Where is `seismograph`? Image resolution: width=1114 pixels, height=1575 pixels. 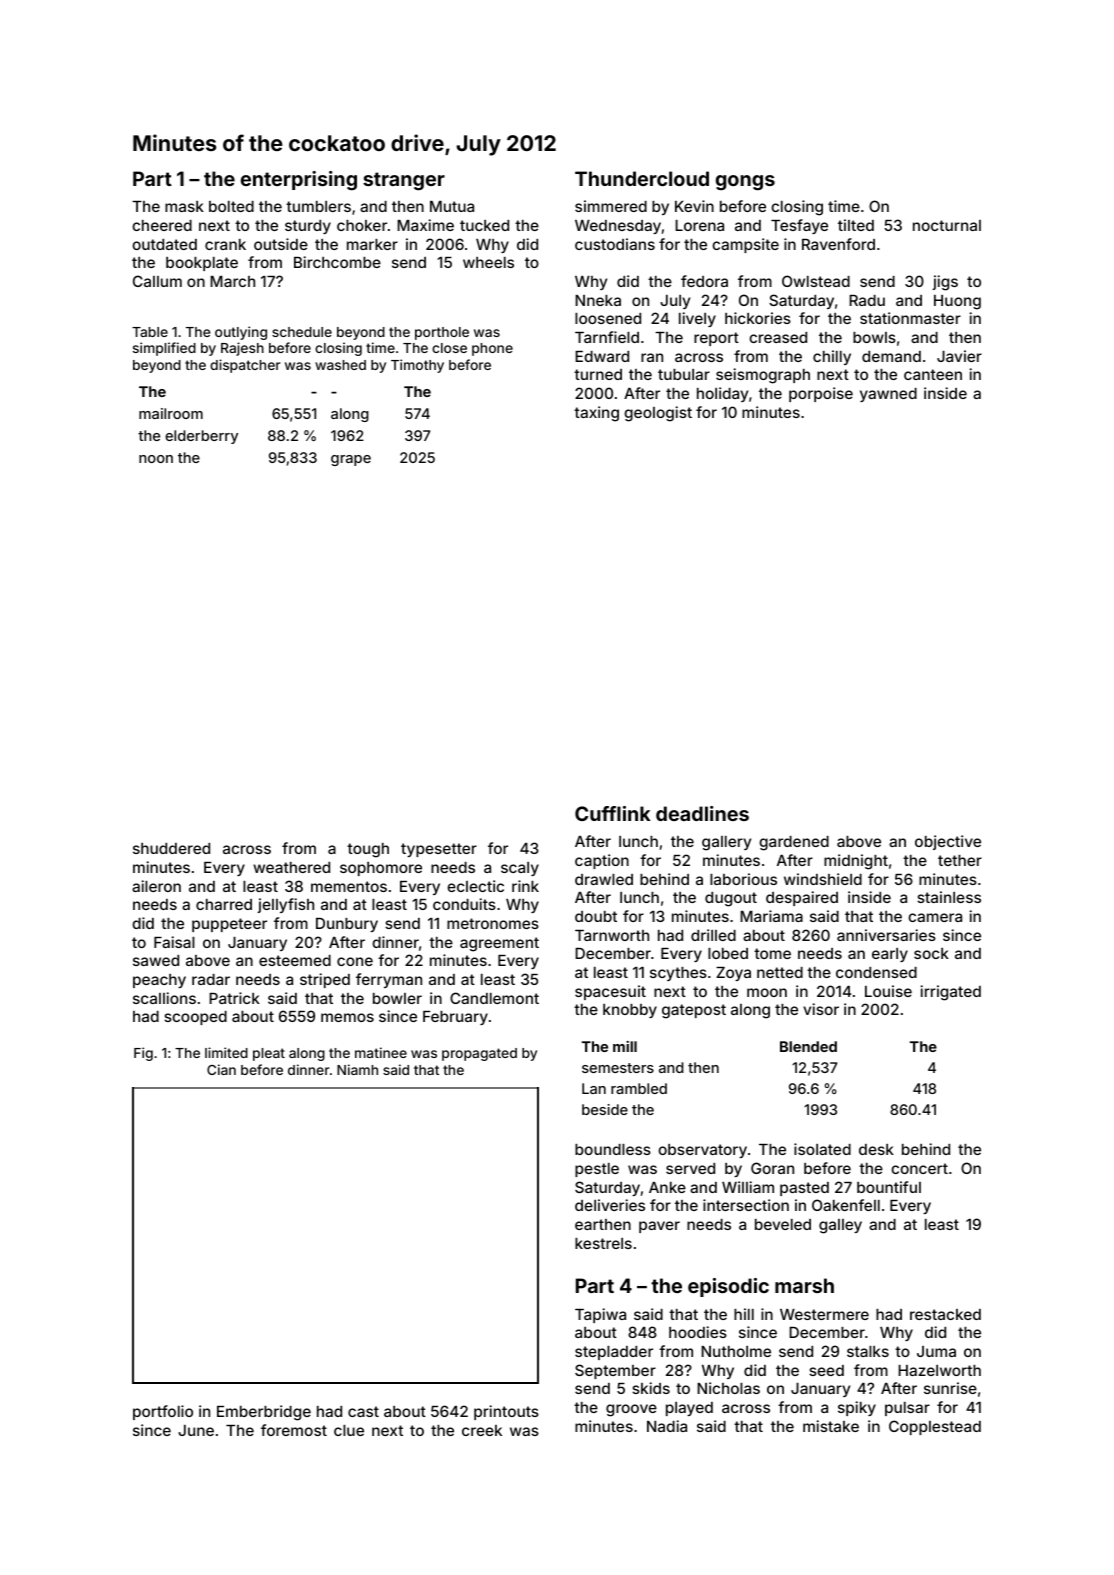
seismograph is located at coordinates (763, 376).
